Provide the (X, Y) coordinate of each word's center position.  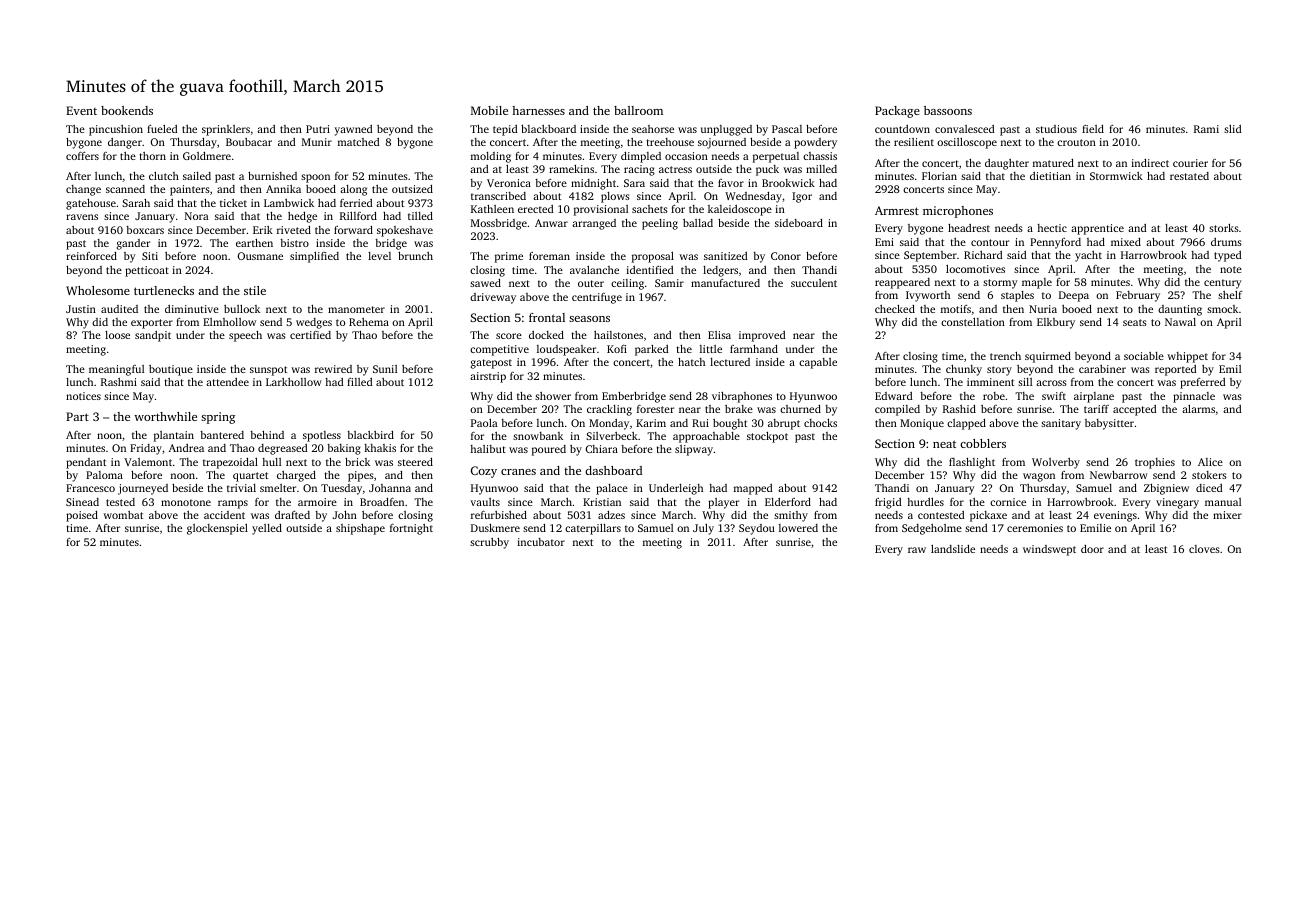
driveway (493, 298)
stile (255, 290)
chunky (964, 370)
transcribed (498, 196)
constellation (973, 322)
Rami (1206, 129)
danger (125, 143)
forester (655, 409)
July (703, 529)
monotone (186, 502)
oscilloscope (967, 143)
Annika (283, 189)
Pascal (787, 129)
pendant (86, 463)
